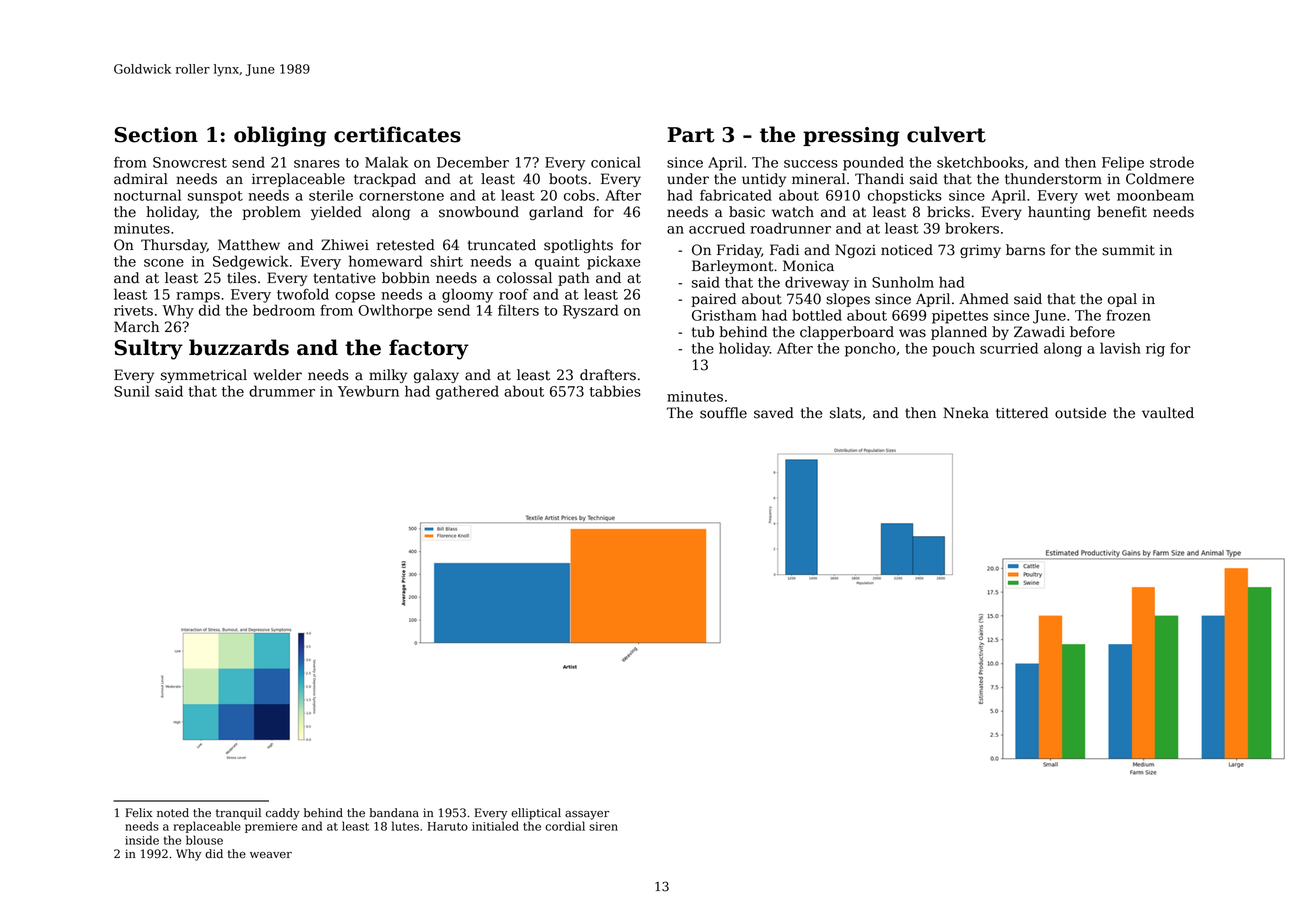 This screenshot has height=924, width=1308. I want to click on obliging, so click(280, 136).
